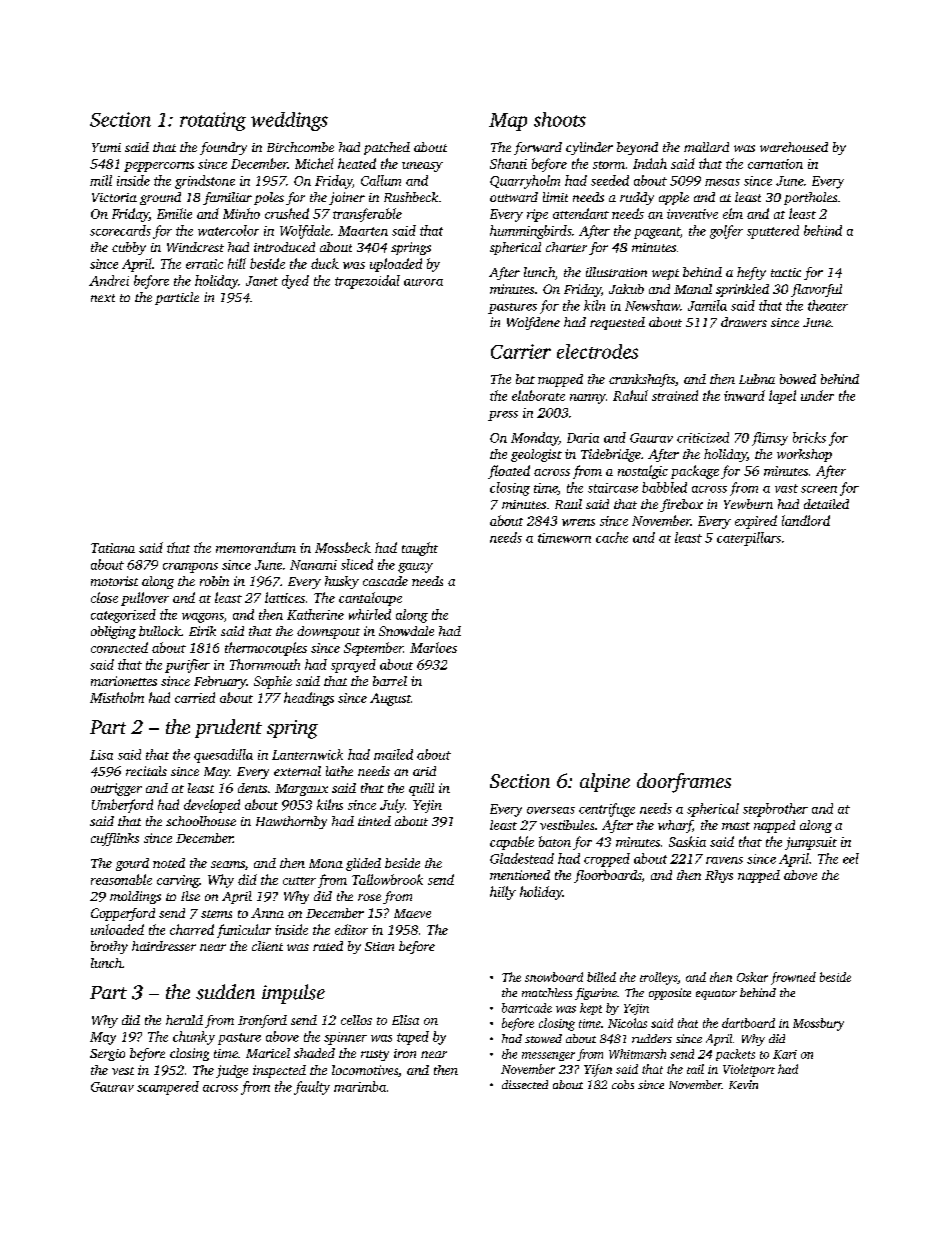 Image resolution: width=952 pixels, height=1233 pixels. Describe the element at coordinates (525, 1084) in the screenshot. I see `dissected` at that location.
